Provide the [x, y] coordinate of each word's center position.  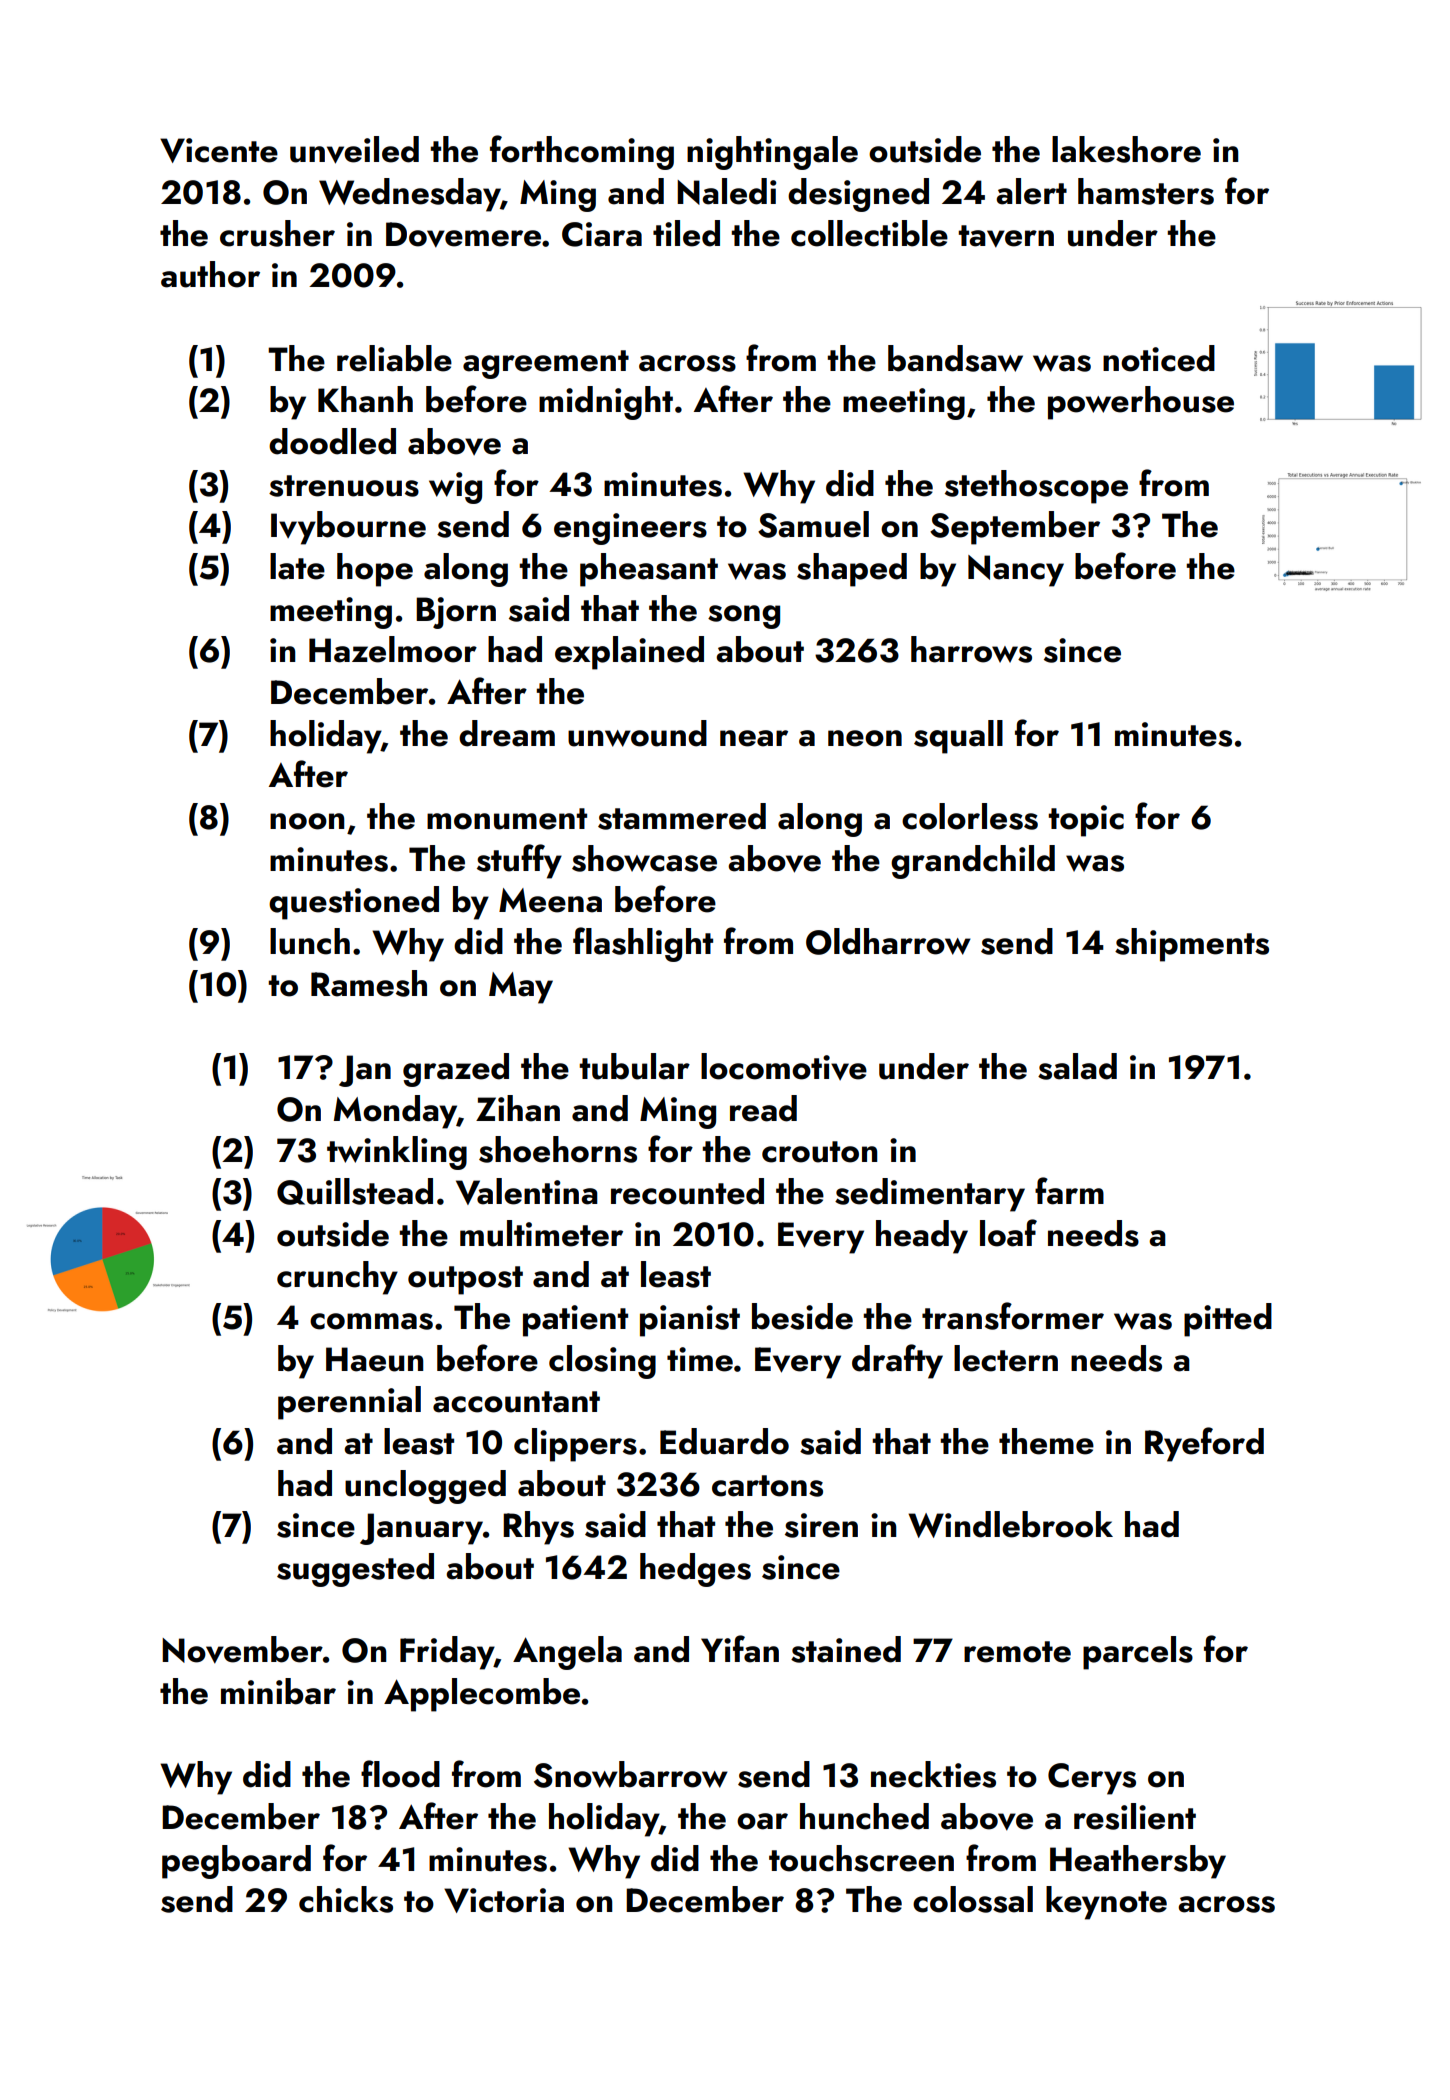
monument [507, 819]
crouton [819, 1152]
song [744, 617]
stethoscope [1036, 487]
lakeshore [1126, 149]
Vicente [219, 150]
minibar [278, 1691]
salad [1077, 1066]
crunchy [337, 1278]
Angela [567, 1653]
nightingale [772, 153]
